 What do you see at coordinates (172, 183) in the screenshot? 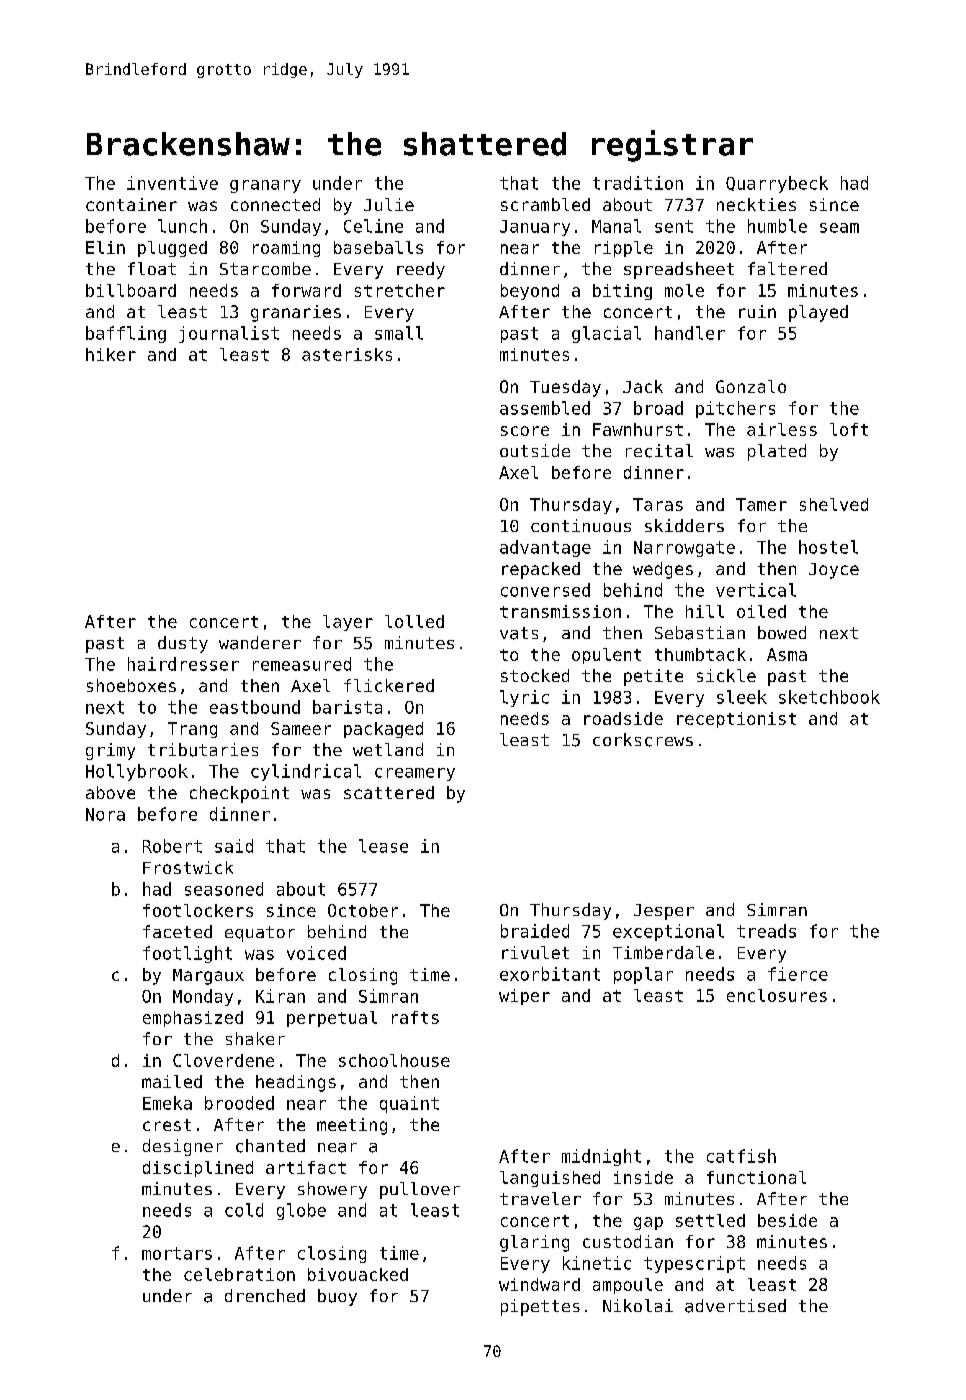
I see `inventive` at bounding box center [172, 183].
